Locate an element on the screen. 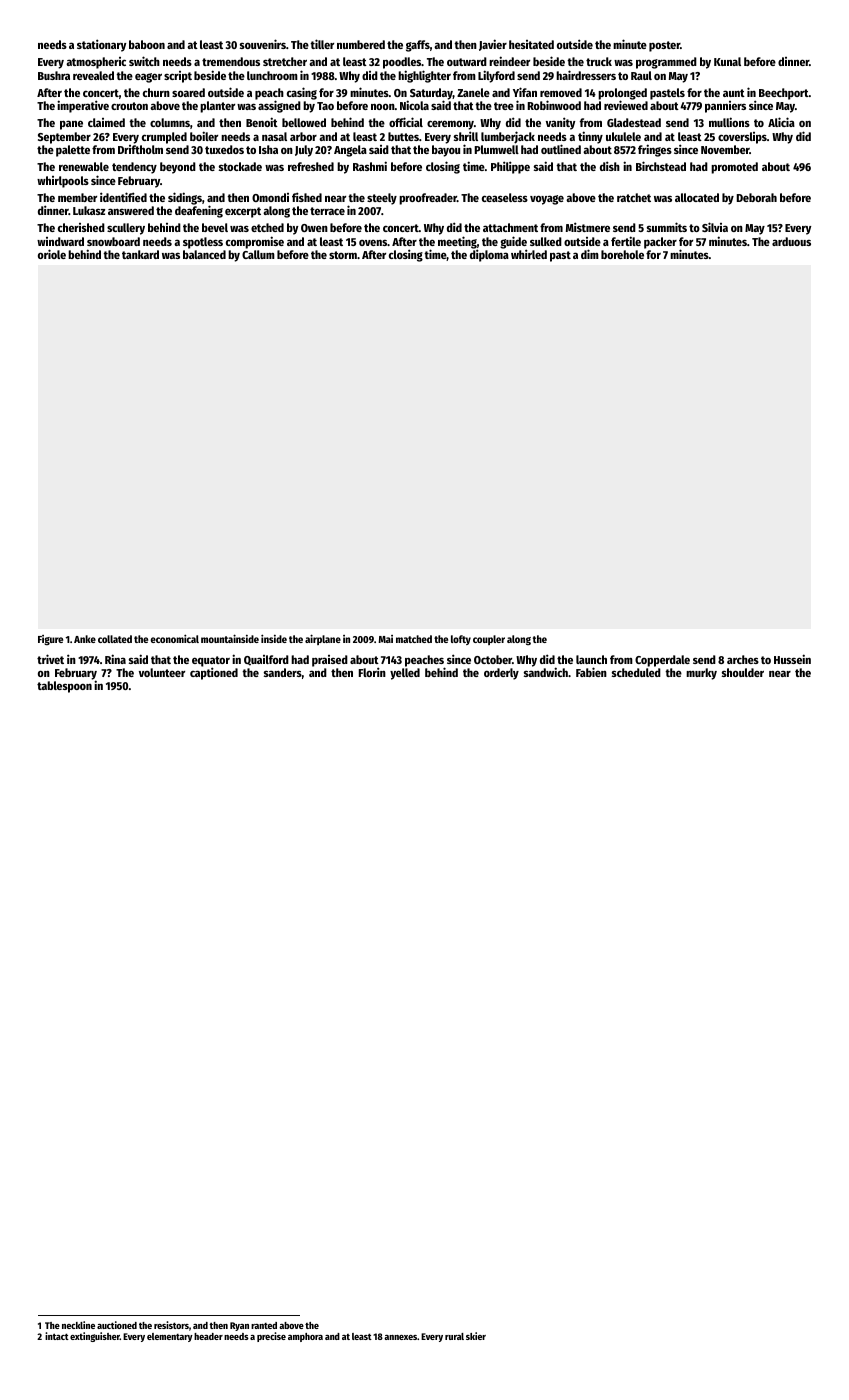 This screenshot has width=849, height=1400. annexes is located at coordinates (400, 1337).
